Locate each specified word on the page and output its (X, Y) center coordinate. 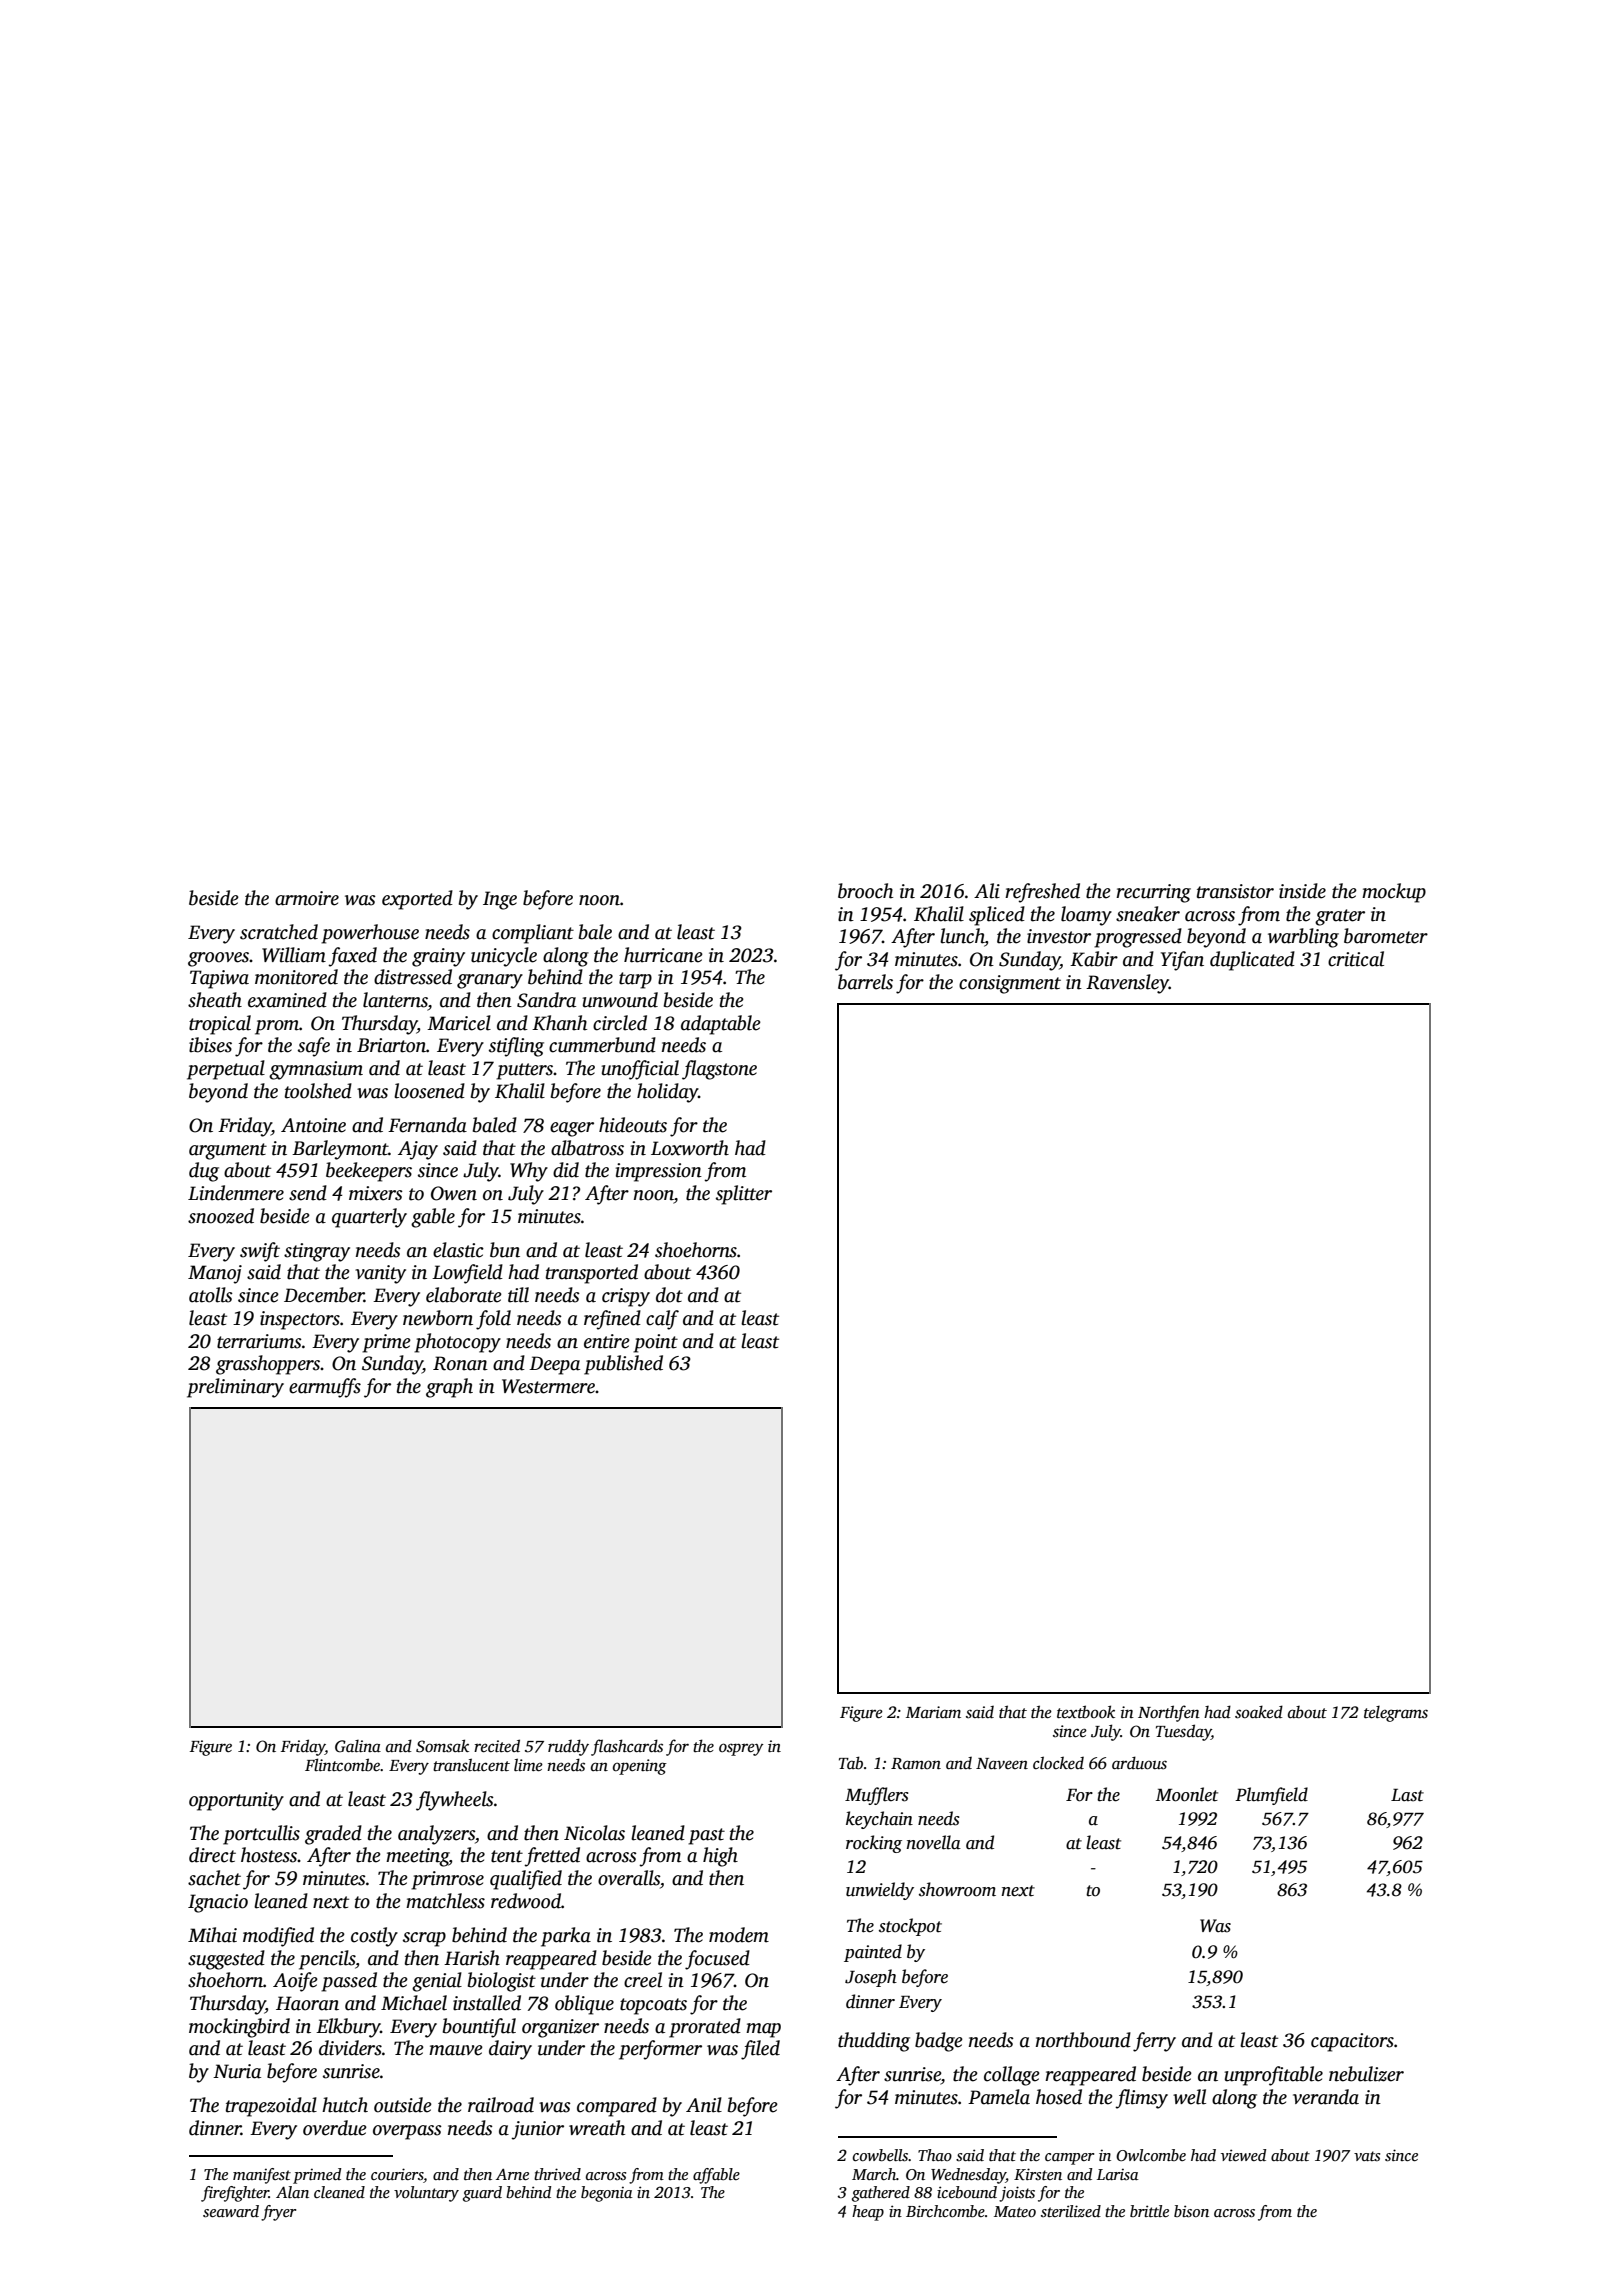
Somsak (442, 1746)
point (655, 1343)
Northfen (1169, 1713)
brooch (865, 891)
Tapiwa (219, 979)
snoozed (221, 1216)
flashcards (627, 1747)
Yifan (1182, 961)
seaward (231, 2211)
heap (868, 2213)
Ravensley (1127, 984)
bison (1191, 2211)
